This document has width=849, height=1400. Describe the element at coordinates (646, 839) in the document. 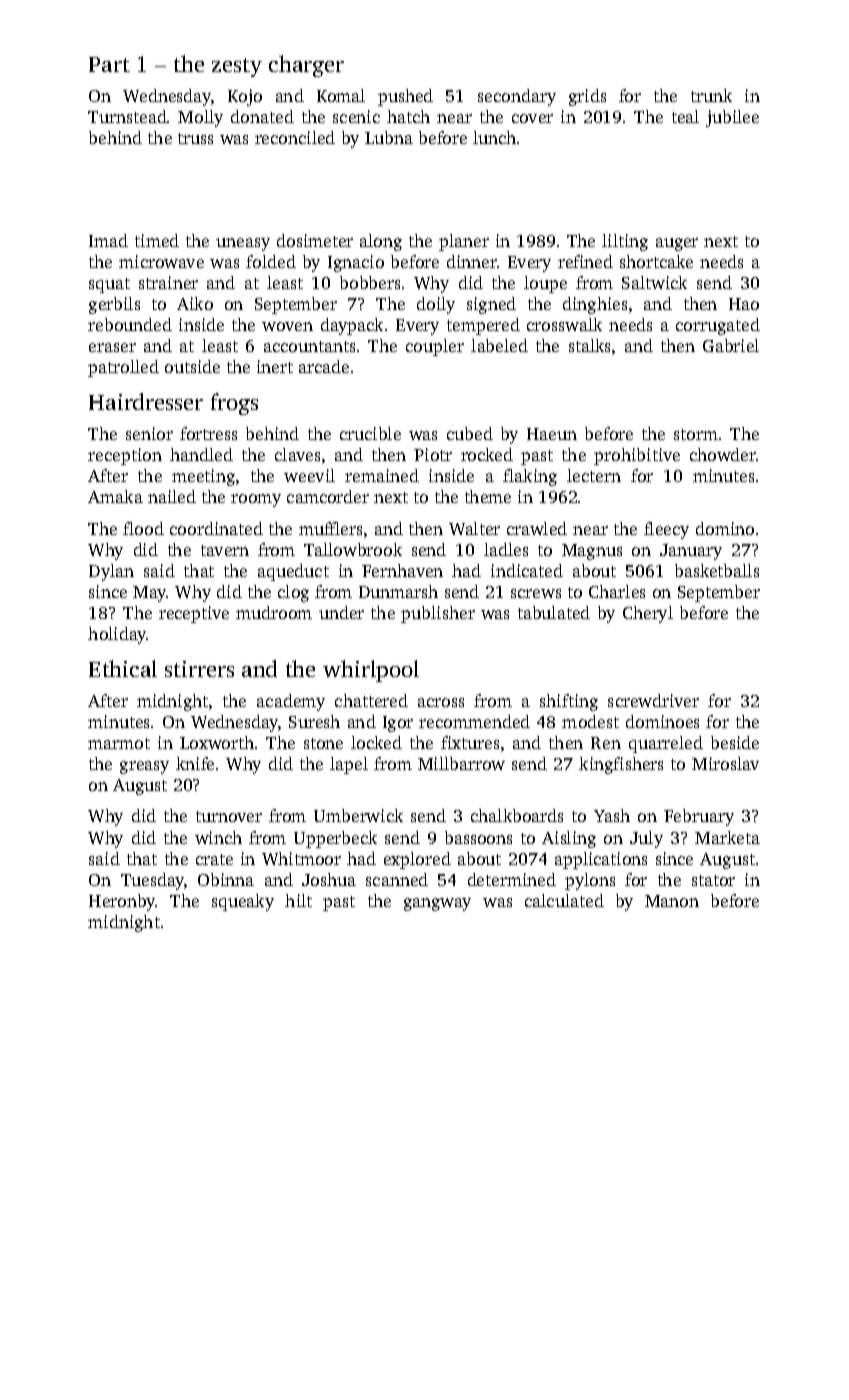

I see `July` at that location.
